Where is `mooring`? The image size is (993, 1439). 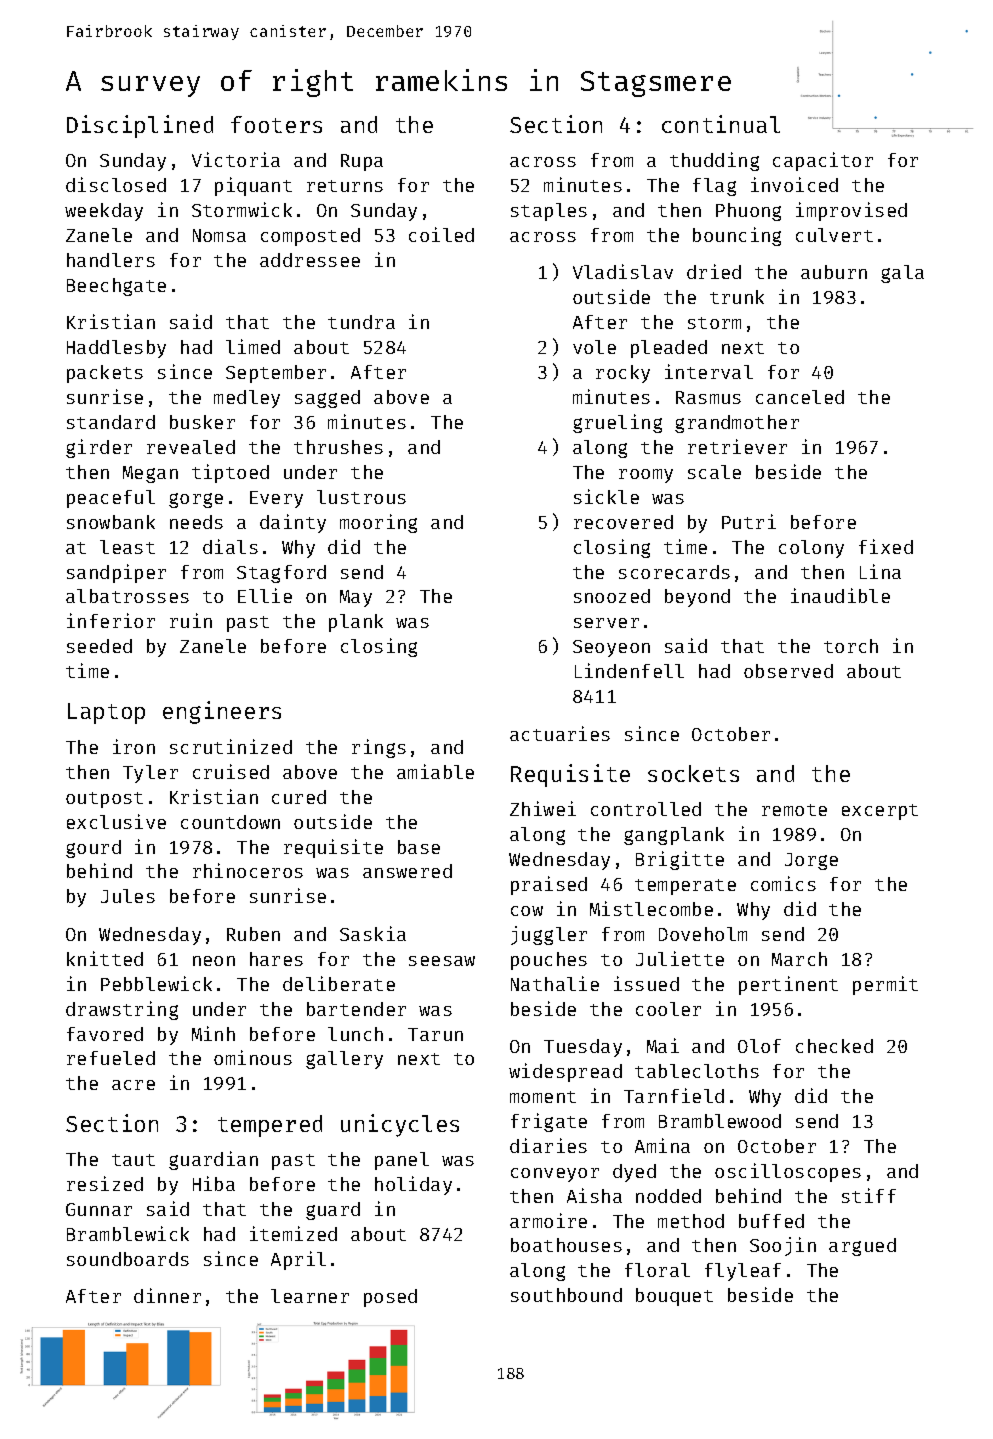
mooring is located at coordinates (378, 523).
